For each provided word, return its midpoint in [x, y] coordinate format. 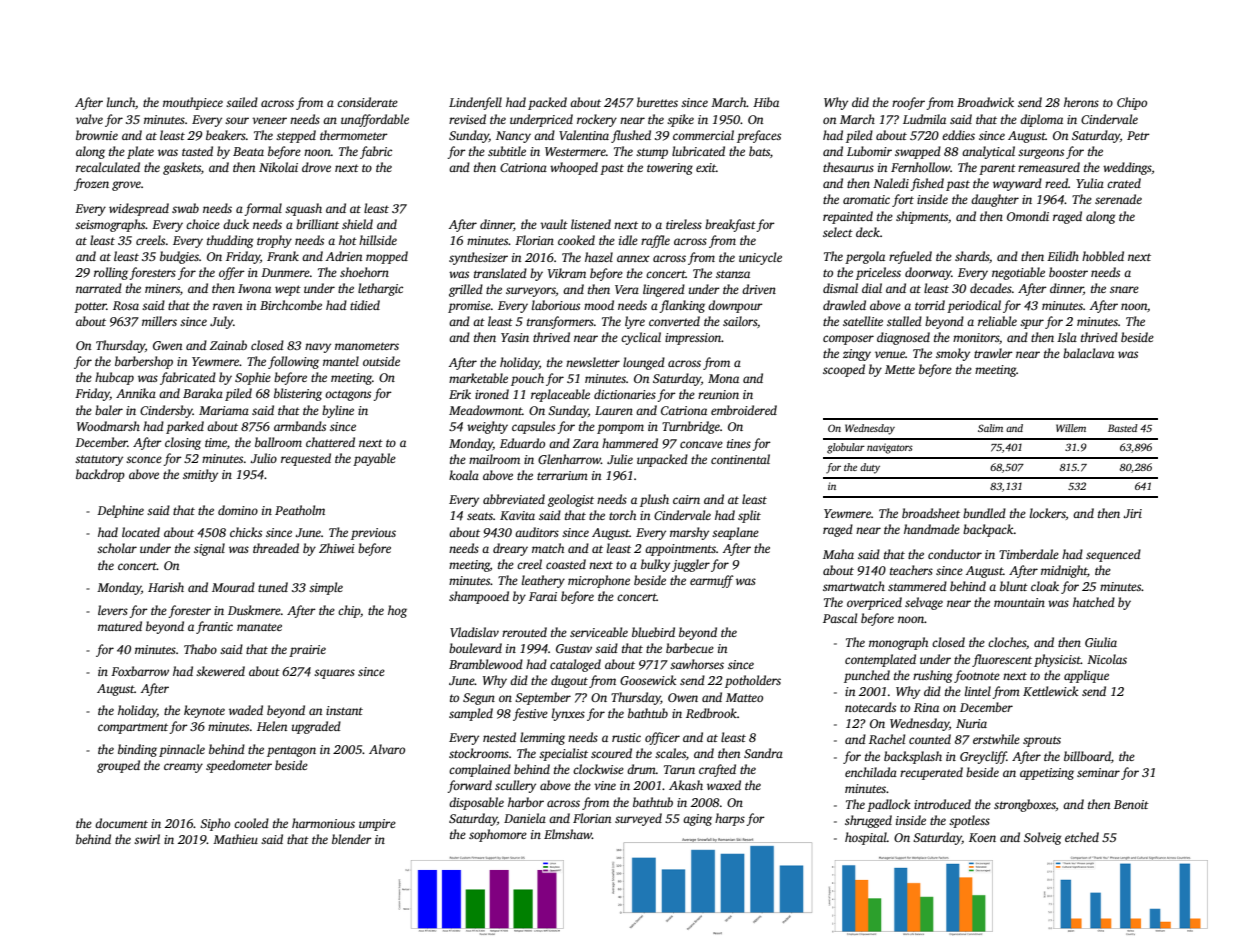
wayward [1017, 184]
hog [397, 611]
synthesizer [478, 258]
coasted [566, 564]
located [141, 532]
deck [868, 232]
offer [232, 273]
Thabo [200, 649]
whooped [574, 168]
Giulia [1101, 642]
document [121, 823]
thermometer [354, 135]
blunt [1014, 586]
